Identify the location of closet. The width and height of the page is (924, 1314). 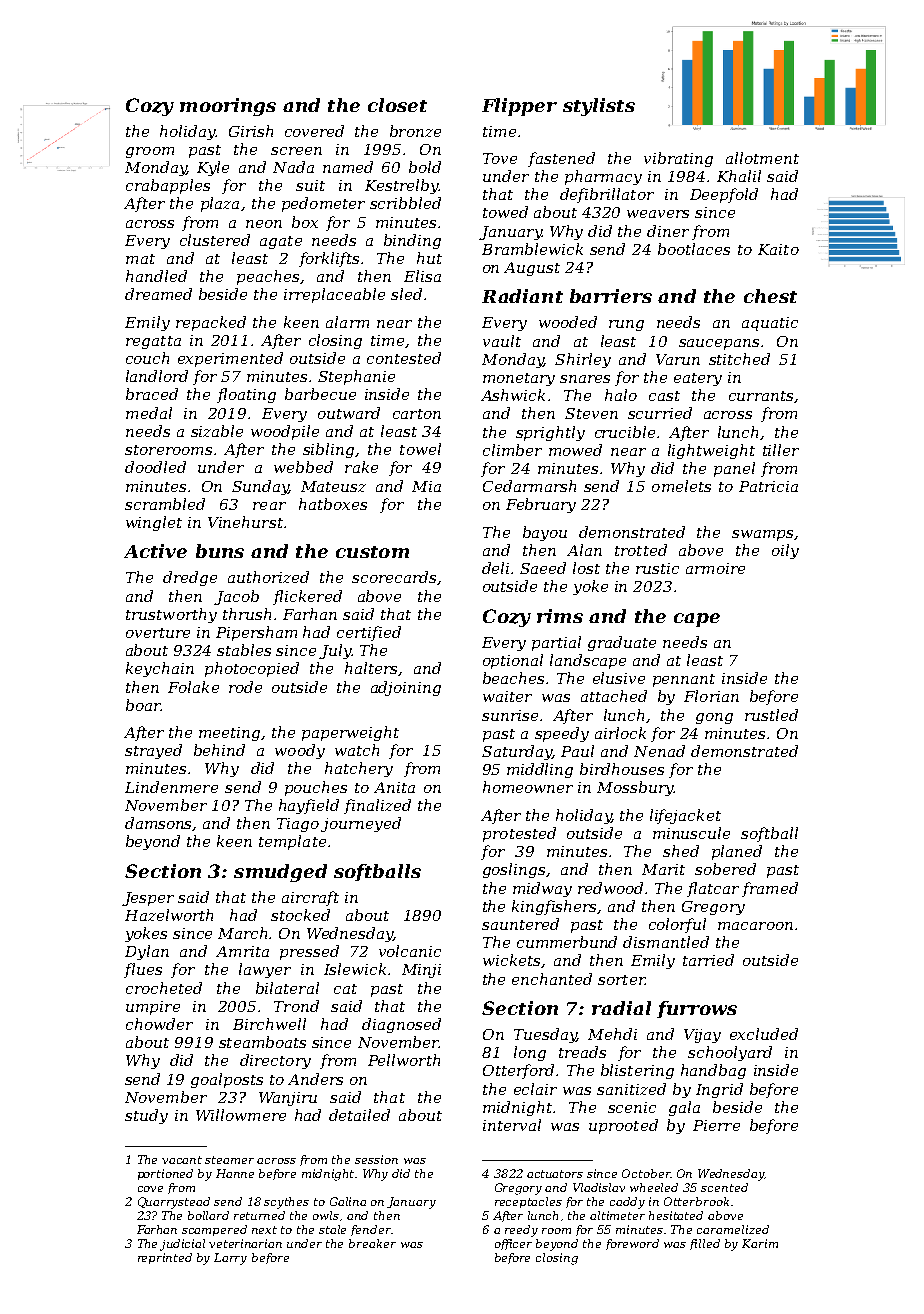
(397, 105).
